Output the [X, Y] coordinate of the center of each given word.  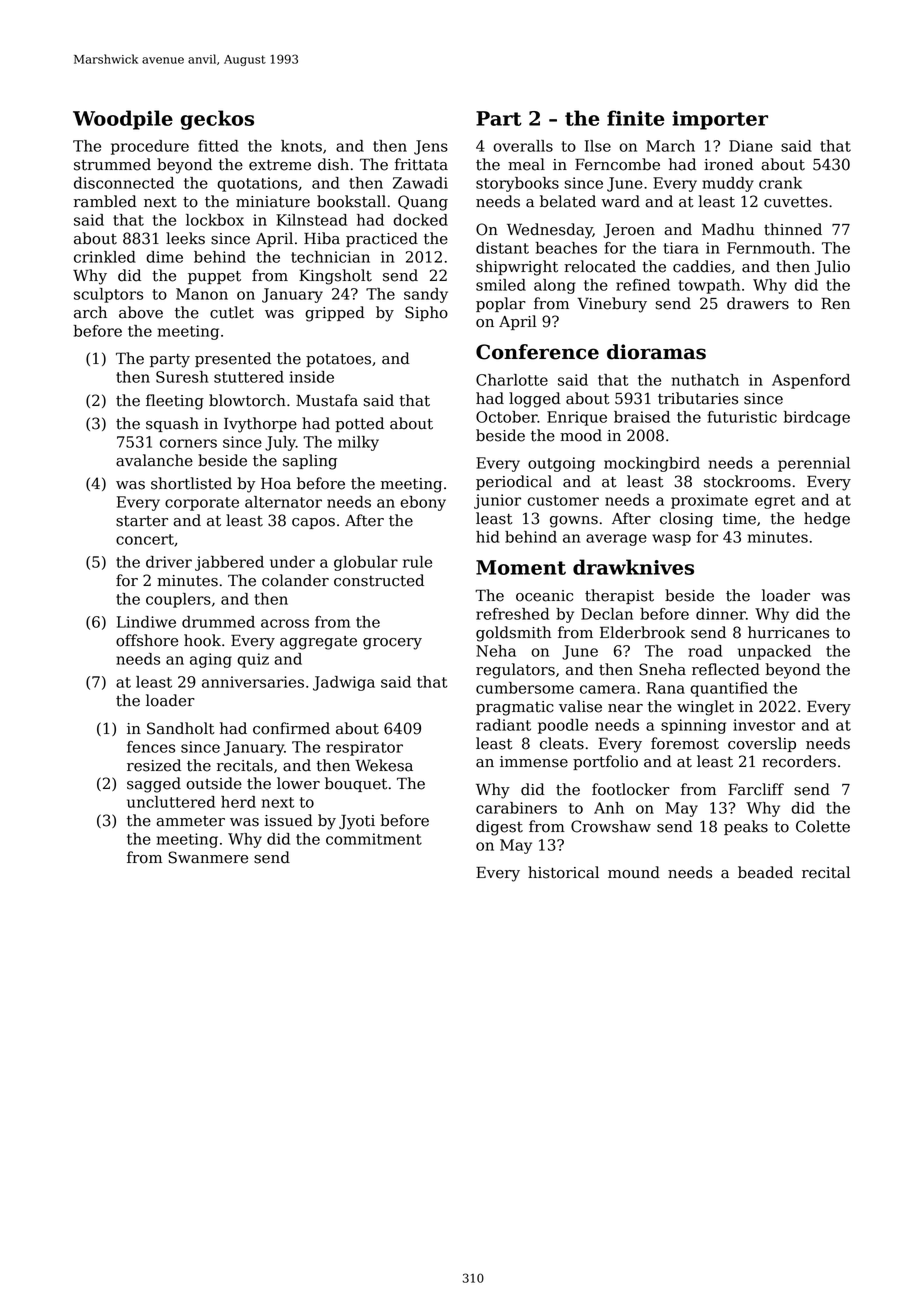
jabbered [229, 563]
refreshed [512, 614]
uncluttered [171, 802]
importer [720, 120]
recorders [799, 761]
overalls [523, 146]
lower [298, 783]
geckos [217, 120]
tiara [681, 248]
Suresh [182, 377]
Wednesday [550, 231]
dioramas [656, 352]
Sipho [426, 313]
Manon [202, 294]
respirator [364, 748]
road [705, 651]
